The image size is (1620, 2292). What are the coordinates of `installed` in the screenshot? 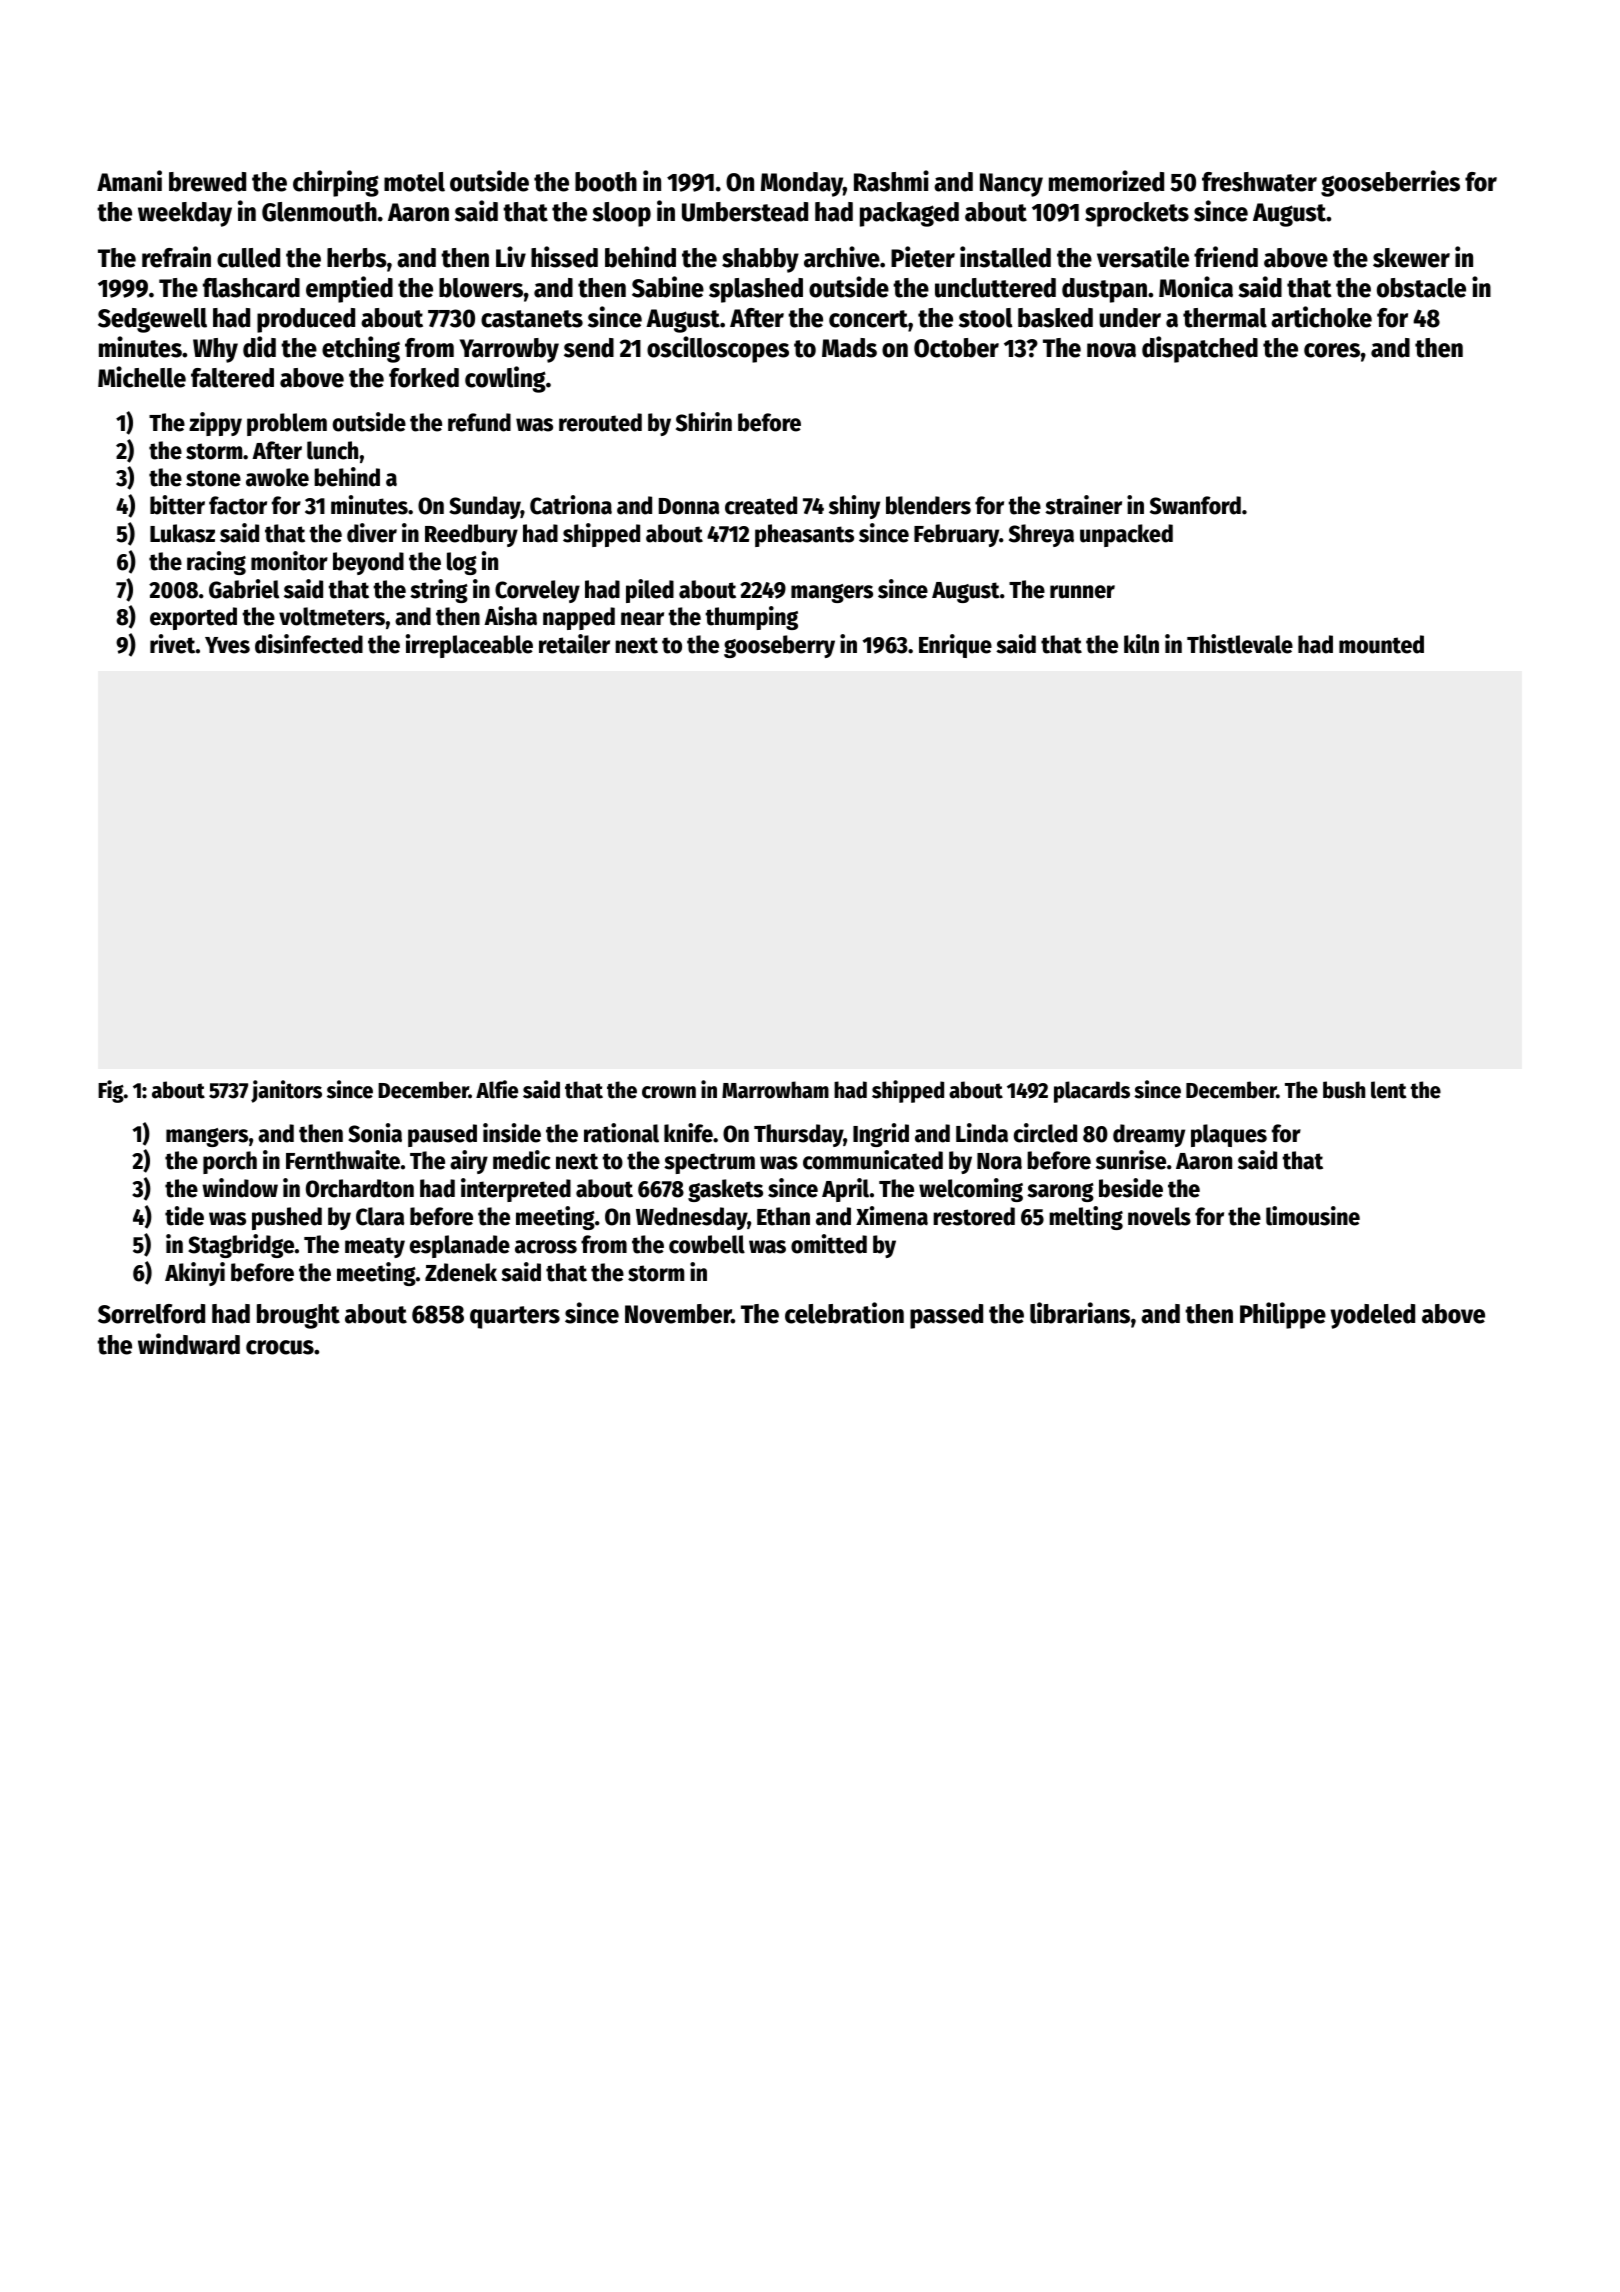 It's located at (1005, 257).
